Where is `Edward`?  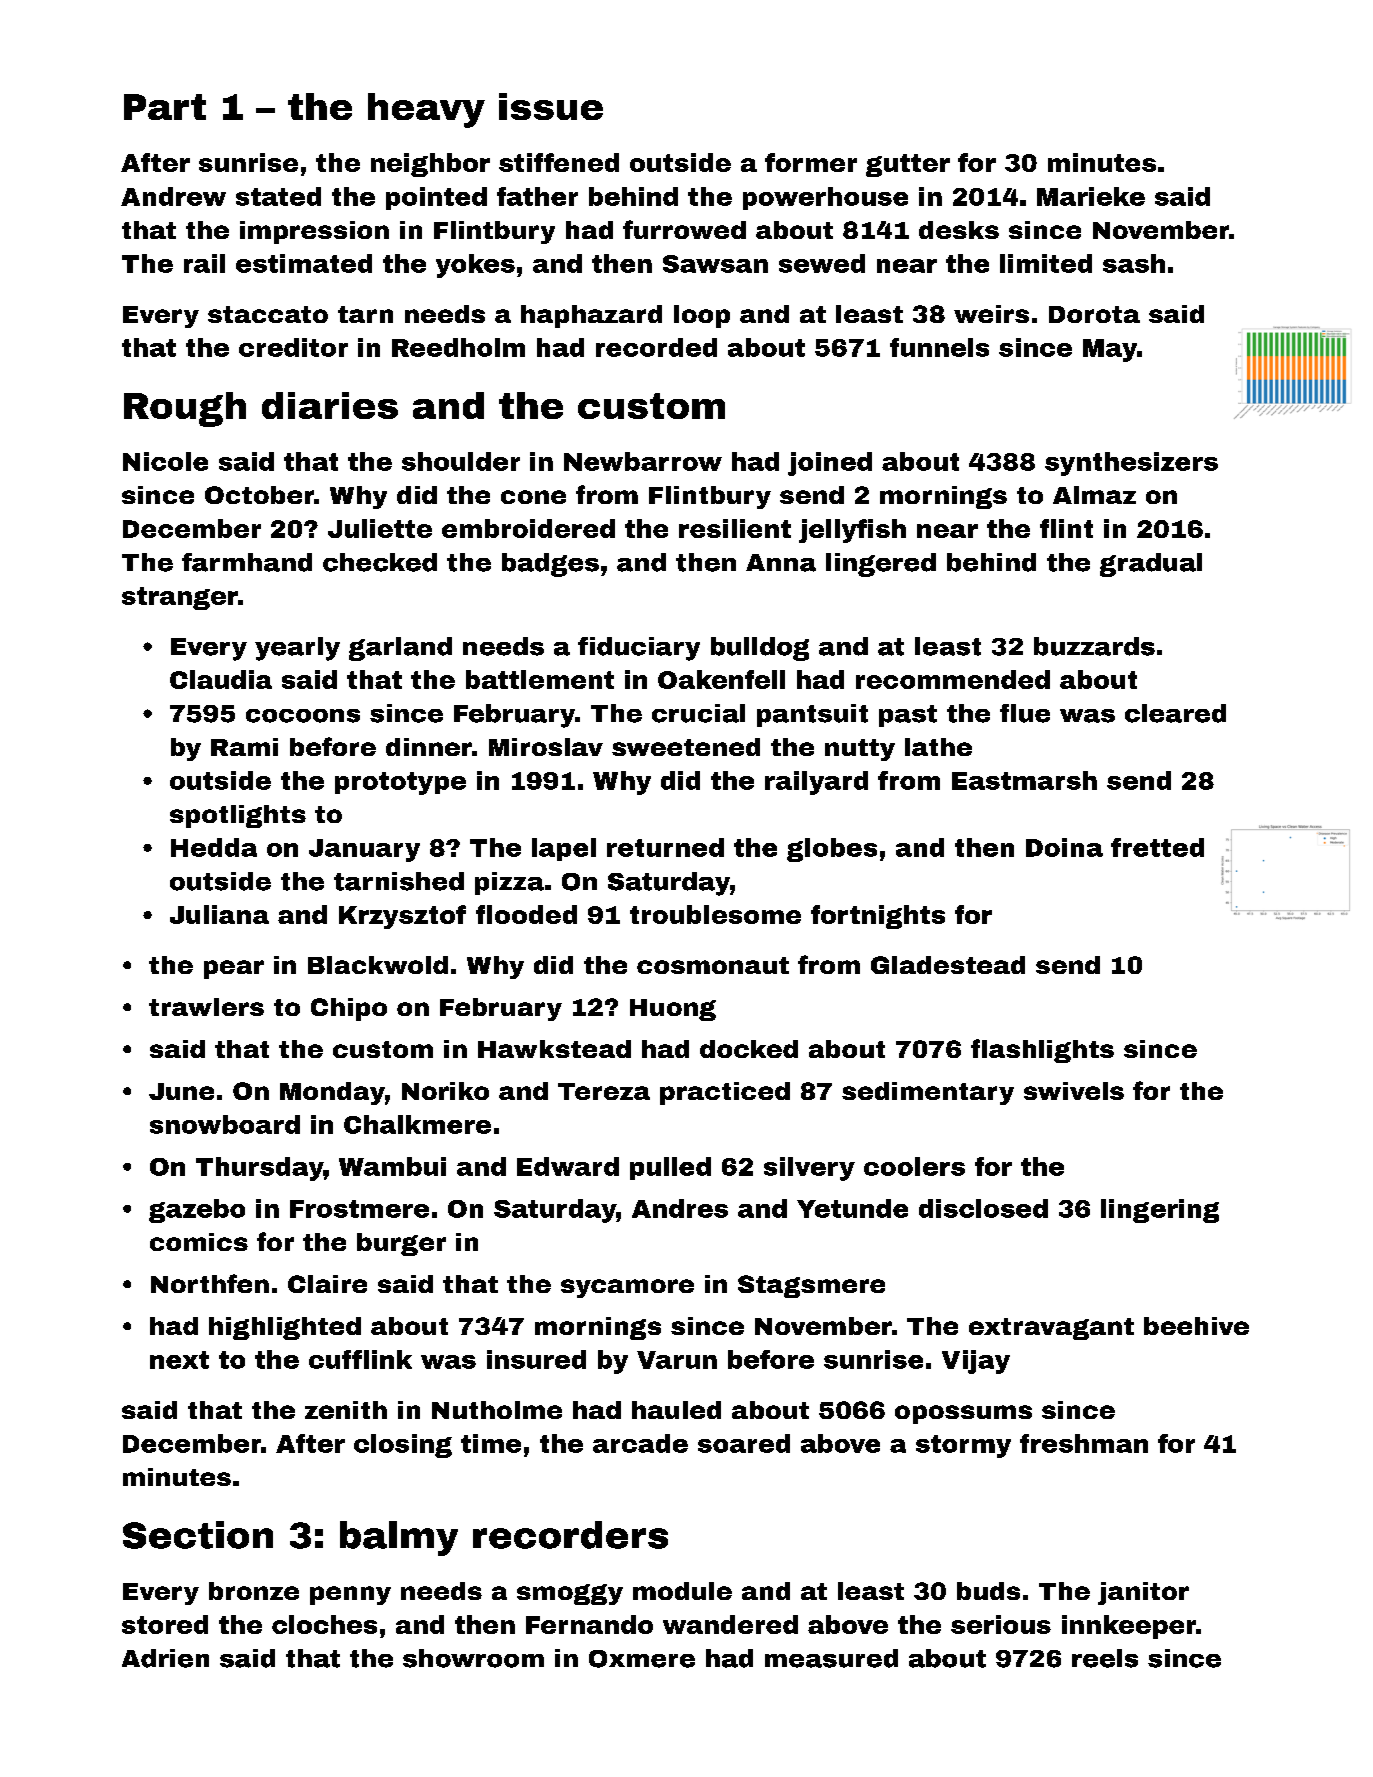
Edward is located at coordinates (568, 1166).
